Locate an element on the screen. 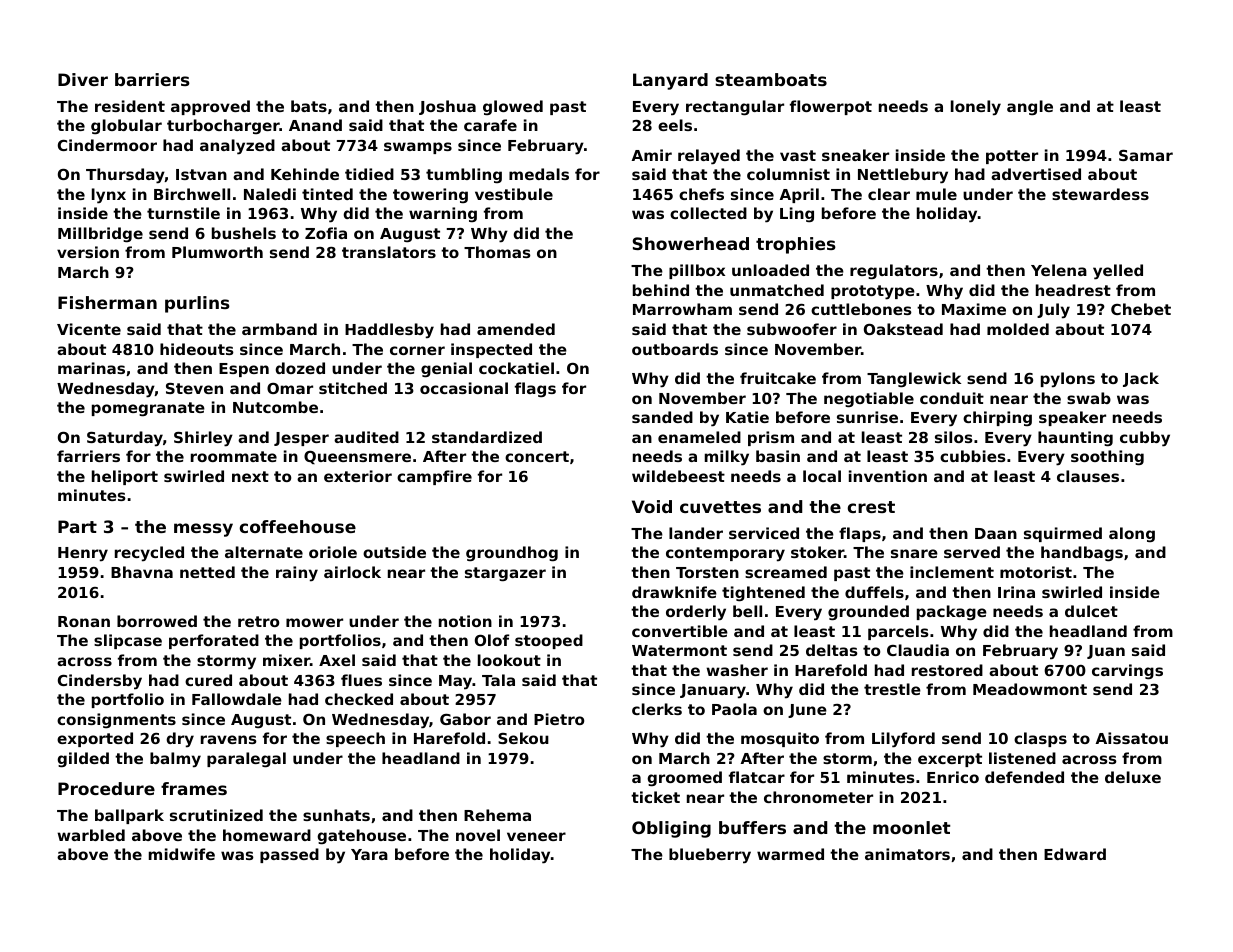  crest is located at coordinates (871, 507).
